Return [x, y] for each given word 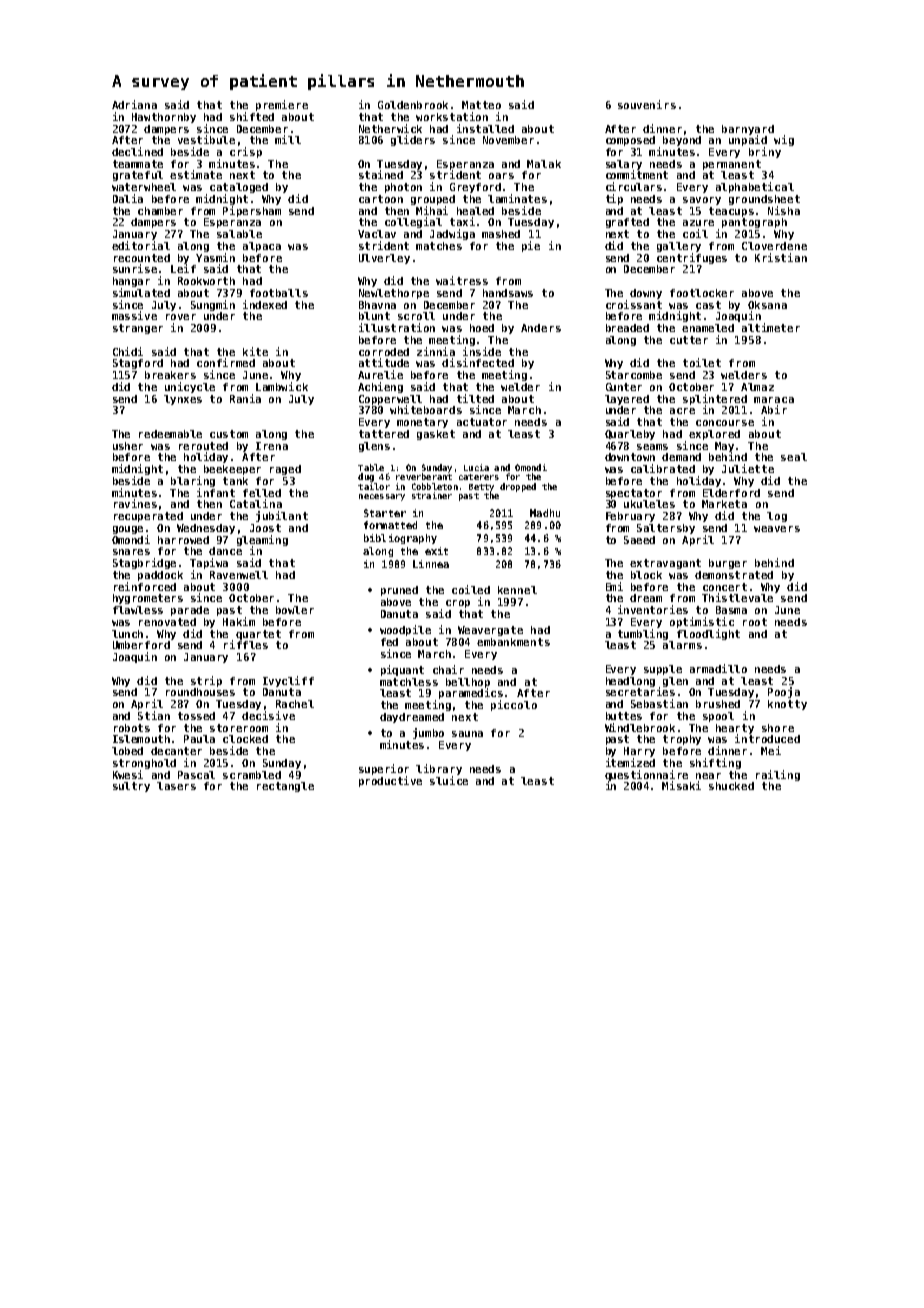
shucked [731, 786]
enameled [708, 328]
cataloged [239, 188]
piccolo [514, 705]
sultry [131, 787]
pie [531, 246]
